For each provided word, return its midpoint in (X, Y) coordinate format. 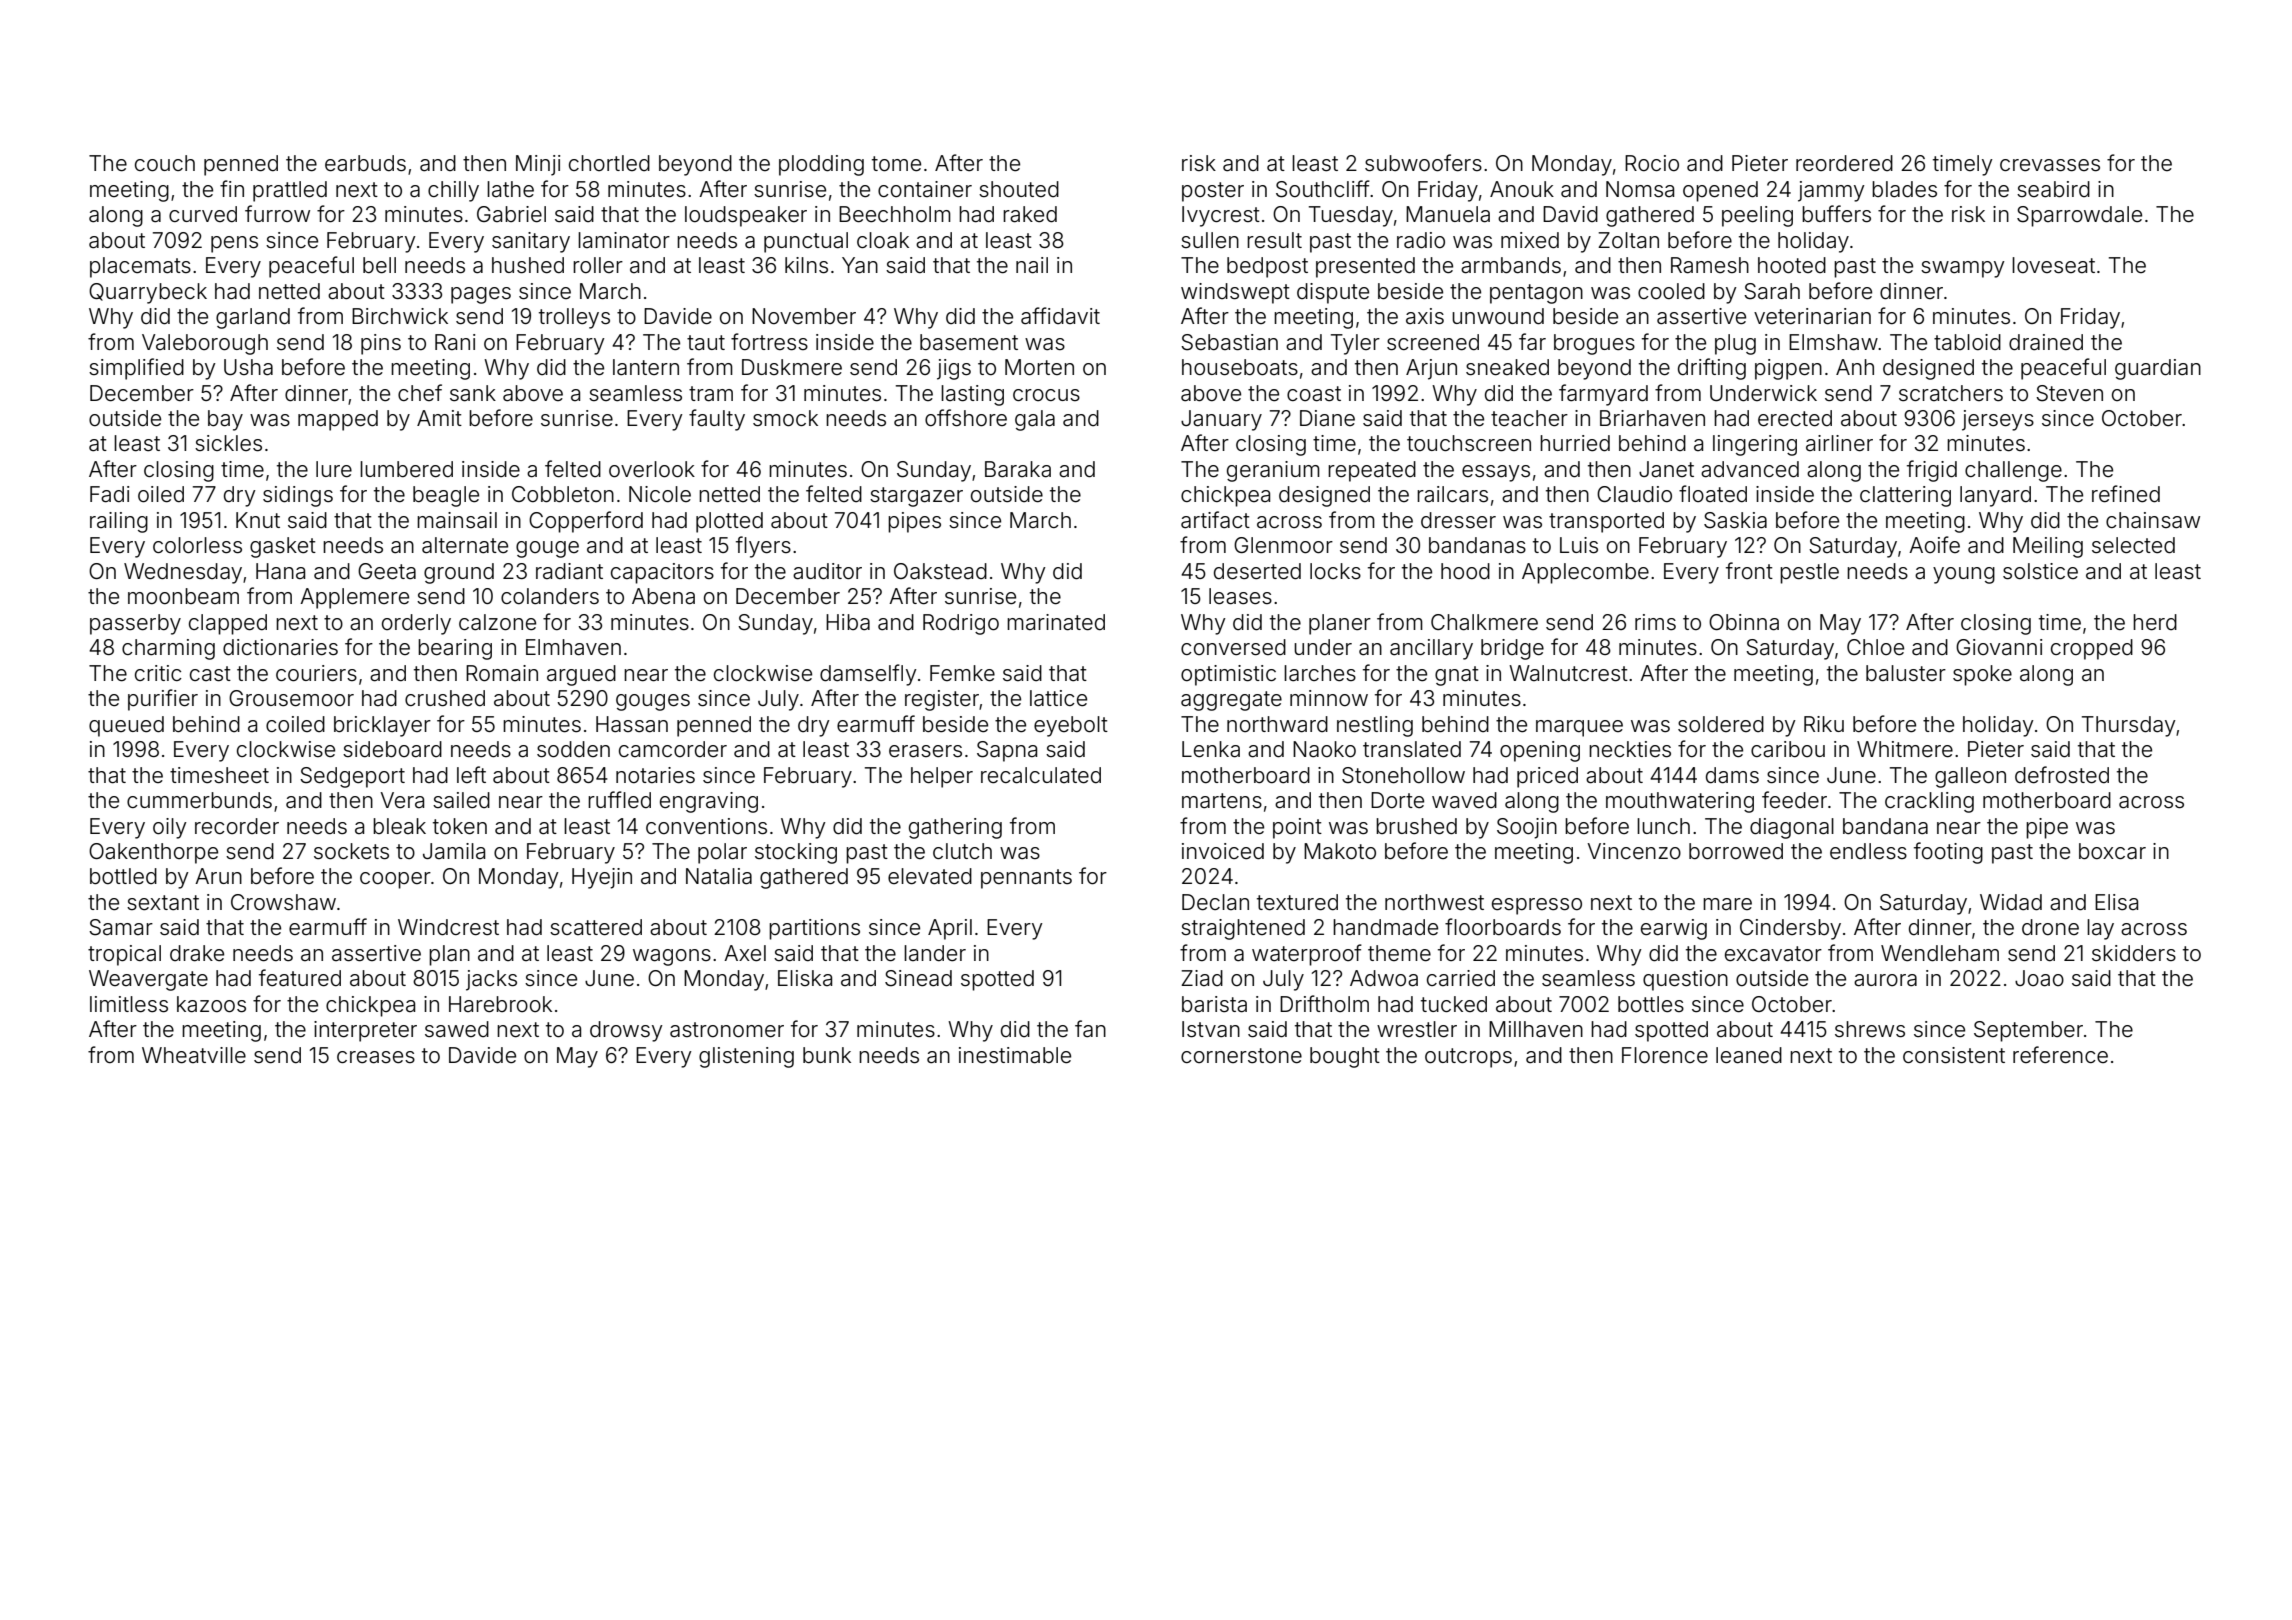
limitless (129, 1004)
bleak (399, 826)
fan (1090, 1029)
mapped (338, 420)
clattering (1905, 496)
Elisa (2116, 902)
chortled (609, 163)
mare (1727, 904)
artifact (1215, 520)
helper (942, 777)
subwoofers (1423, 163)
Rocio (1652, 163)
